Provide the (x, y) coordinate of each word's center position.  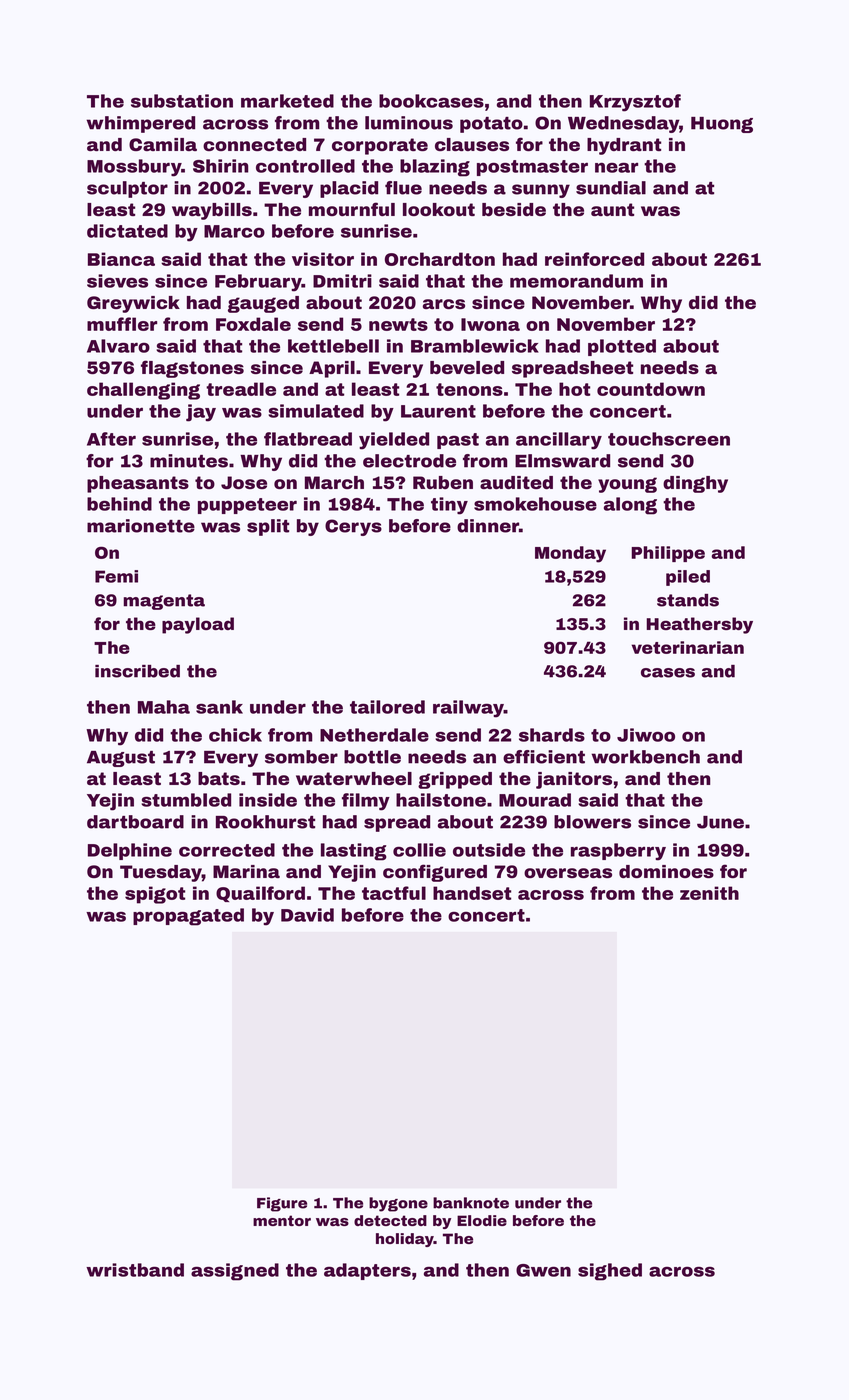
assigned (235, 1272)
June (720, 822)
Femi (116, 576)
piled (688, 578)
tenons (469, 389)
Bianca (121, 259)
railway (468, 709)
